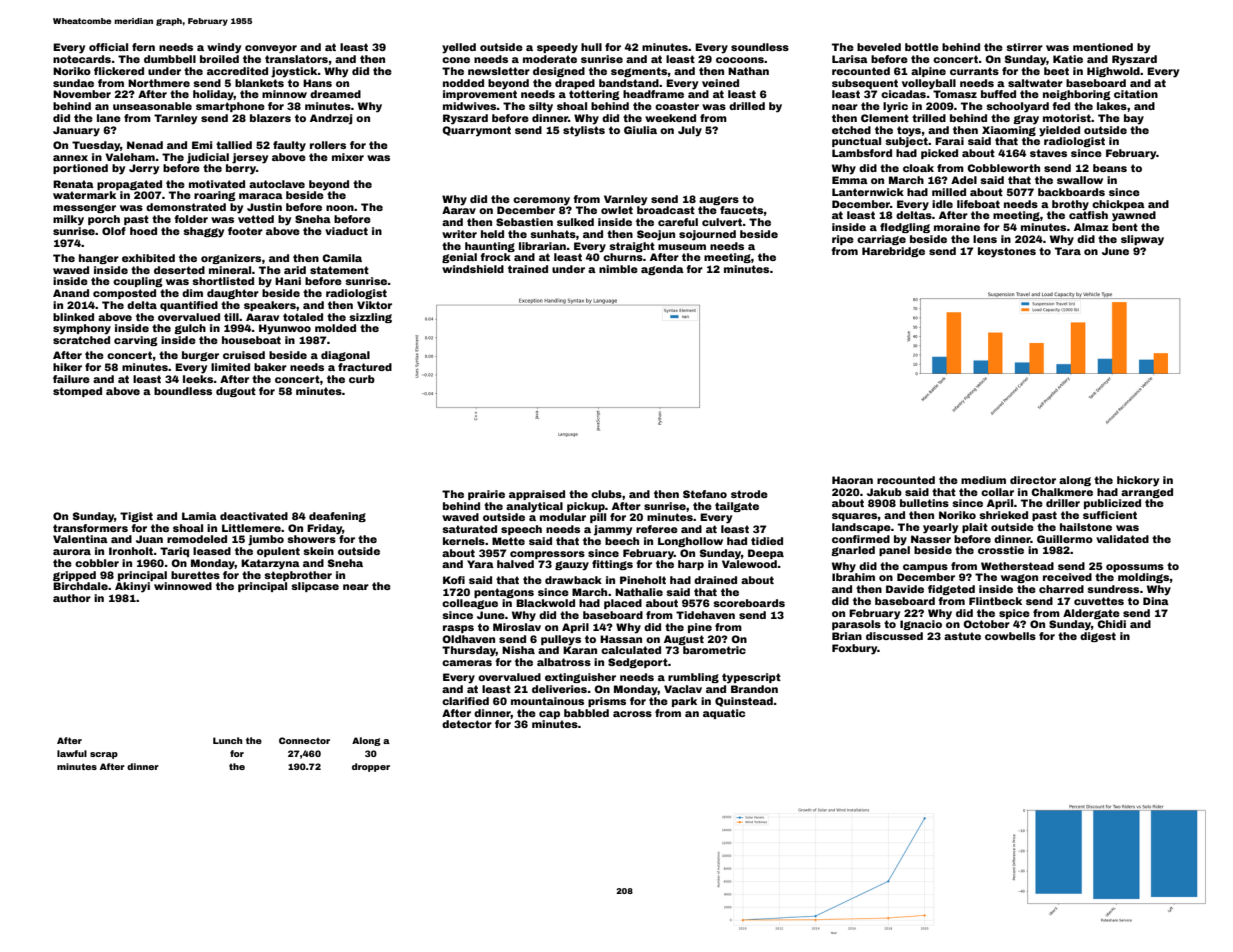  I want to click on albatross, so click(564, 662).
